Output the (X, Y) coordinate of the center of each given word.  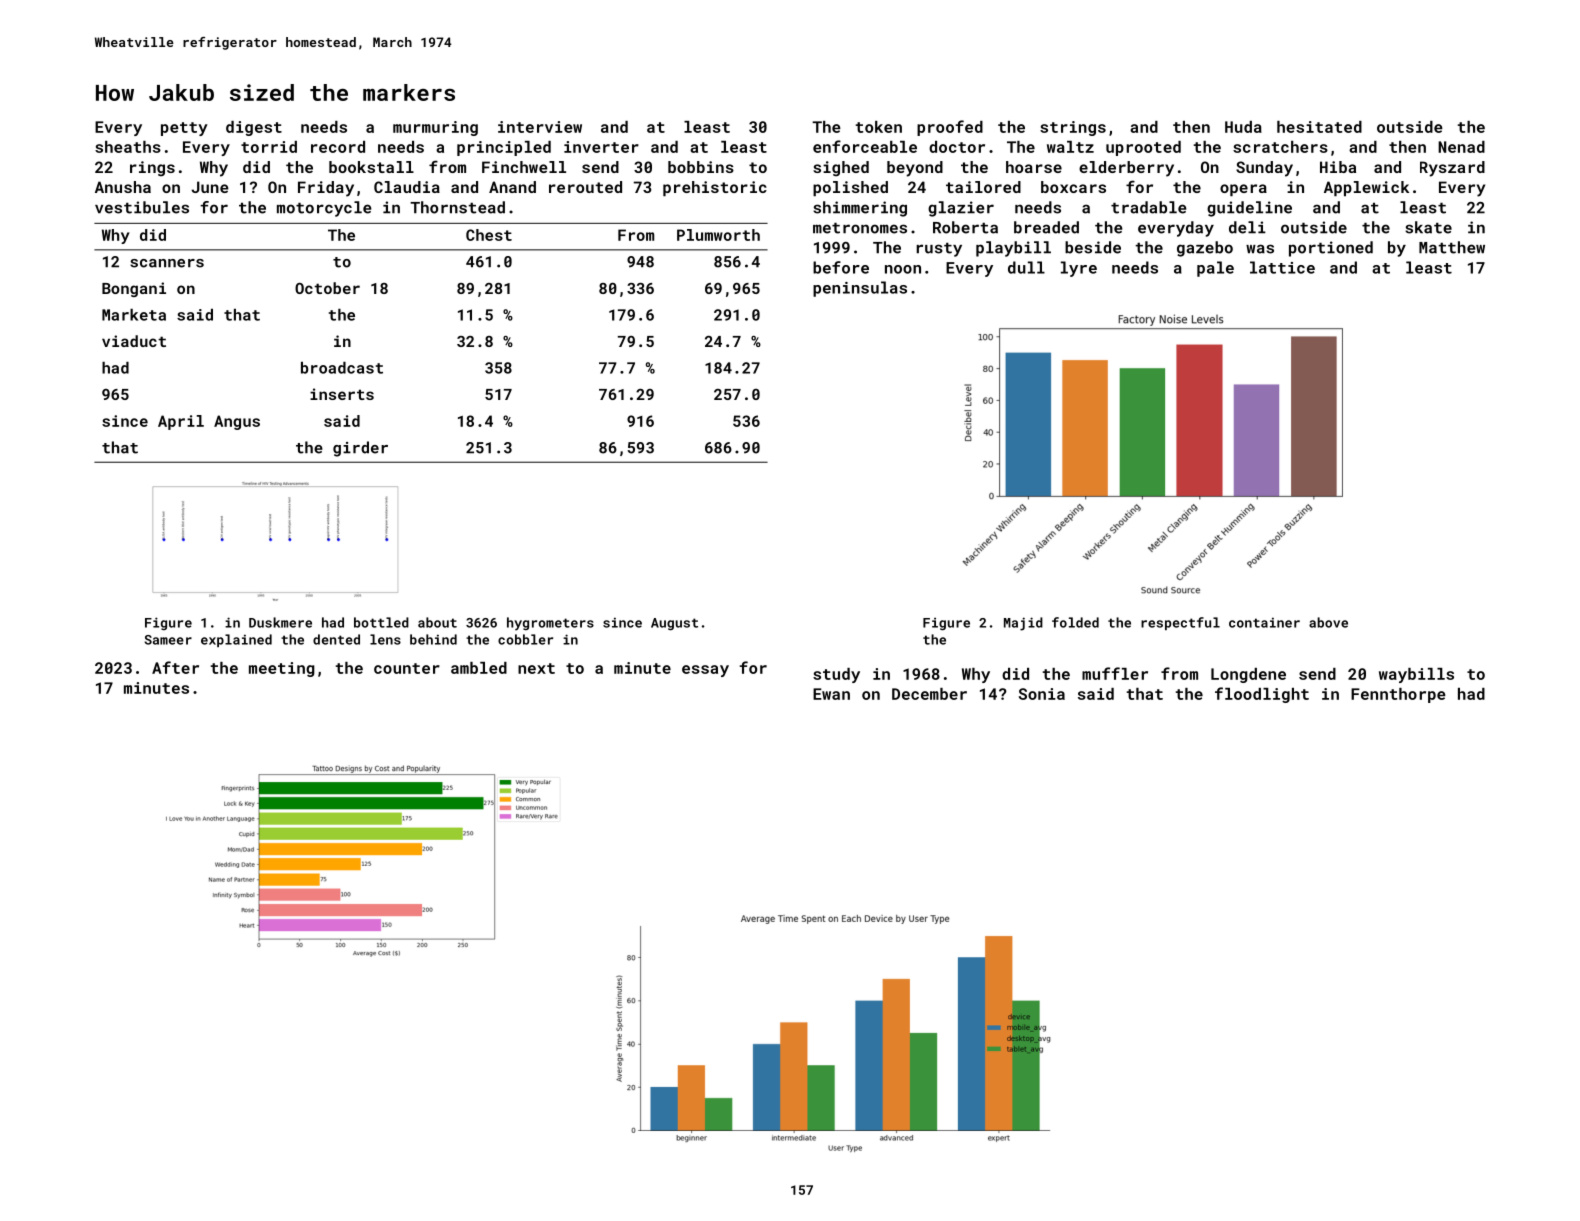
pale (1215, 269)
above (1328, 622)
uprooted (1143, 148)
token (879, 127)
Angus (237, 422)
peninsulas (860, 289)
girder (360, 449)
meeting (282, 669)
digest (254, 128)
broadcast (342, 368)
